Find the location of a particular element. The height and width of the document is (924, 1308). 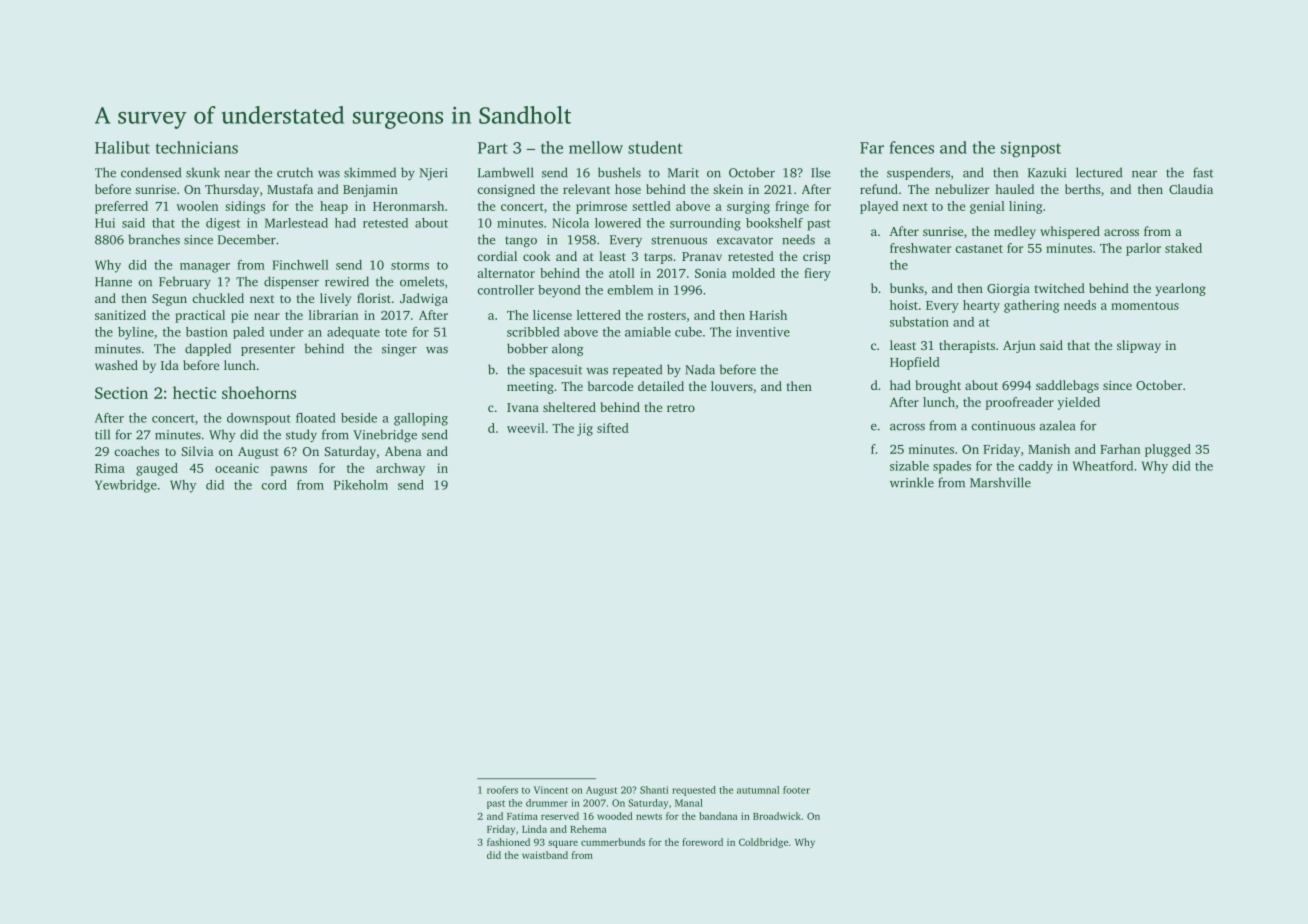

student is located at coordinates (655, 147).
